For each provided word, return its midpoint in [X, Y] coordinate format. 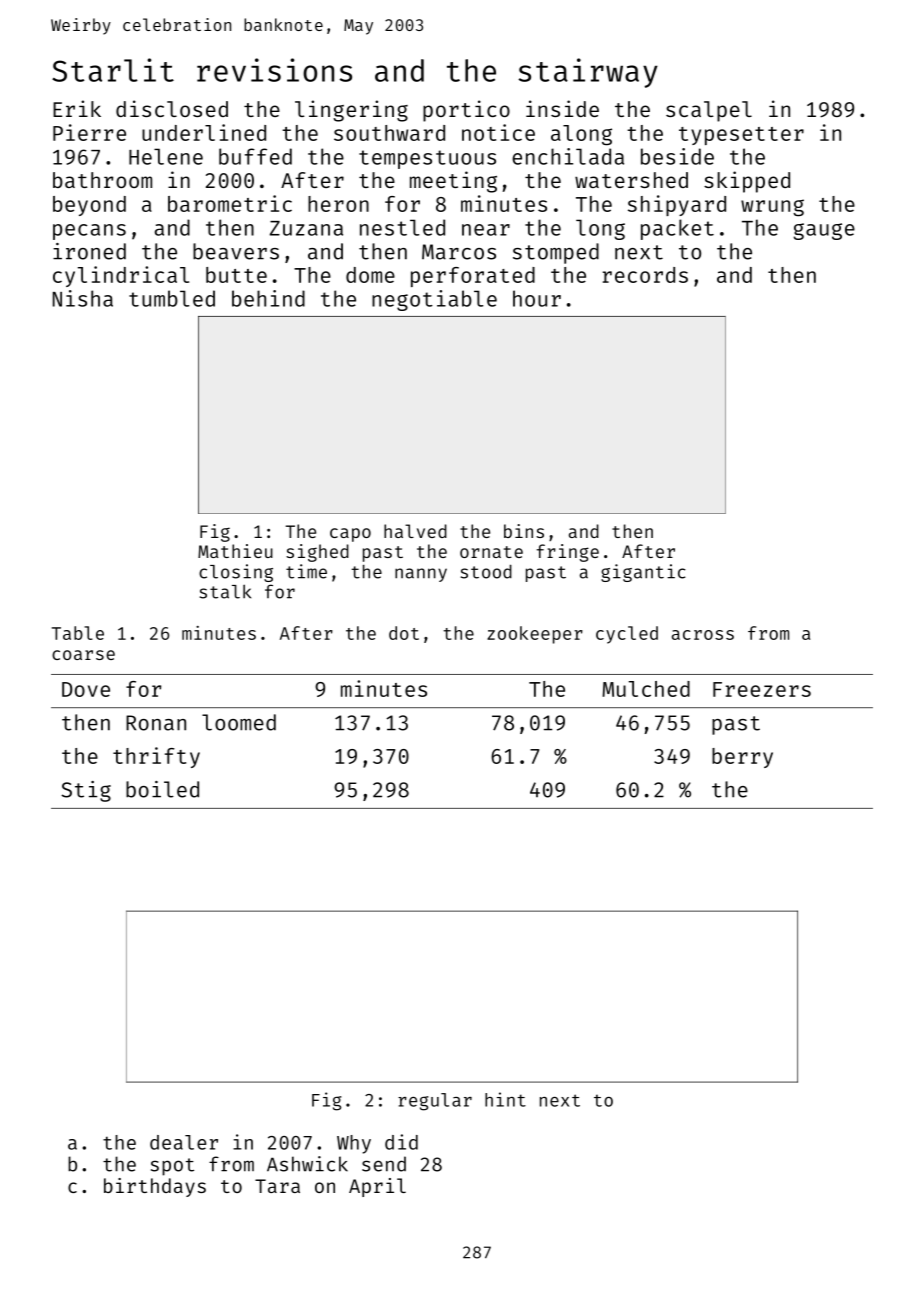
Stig [86, 791]
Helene [166, 156]
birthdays [155, 1187]
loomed [239, 722]
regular [435, 1102]
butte [236, 275]
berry [742, 758]
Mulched [646, 689]
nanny [421, 575]
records [645, 275]
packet [677, 229]
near [486, 230]
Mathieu [235, 551]
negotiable [434, 300]
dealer [184, 1142]
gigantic [643, 573]
